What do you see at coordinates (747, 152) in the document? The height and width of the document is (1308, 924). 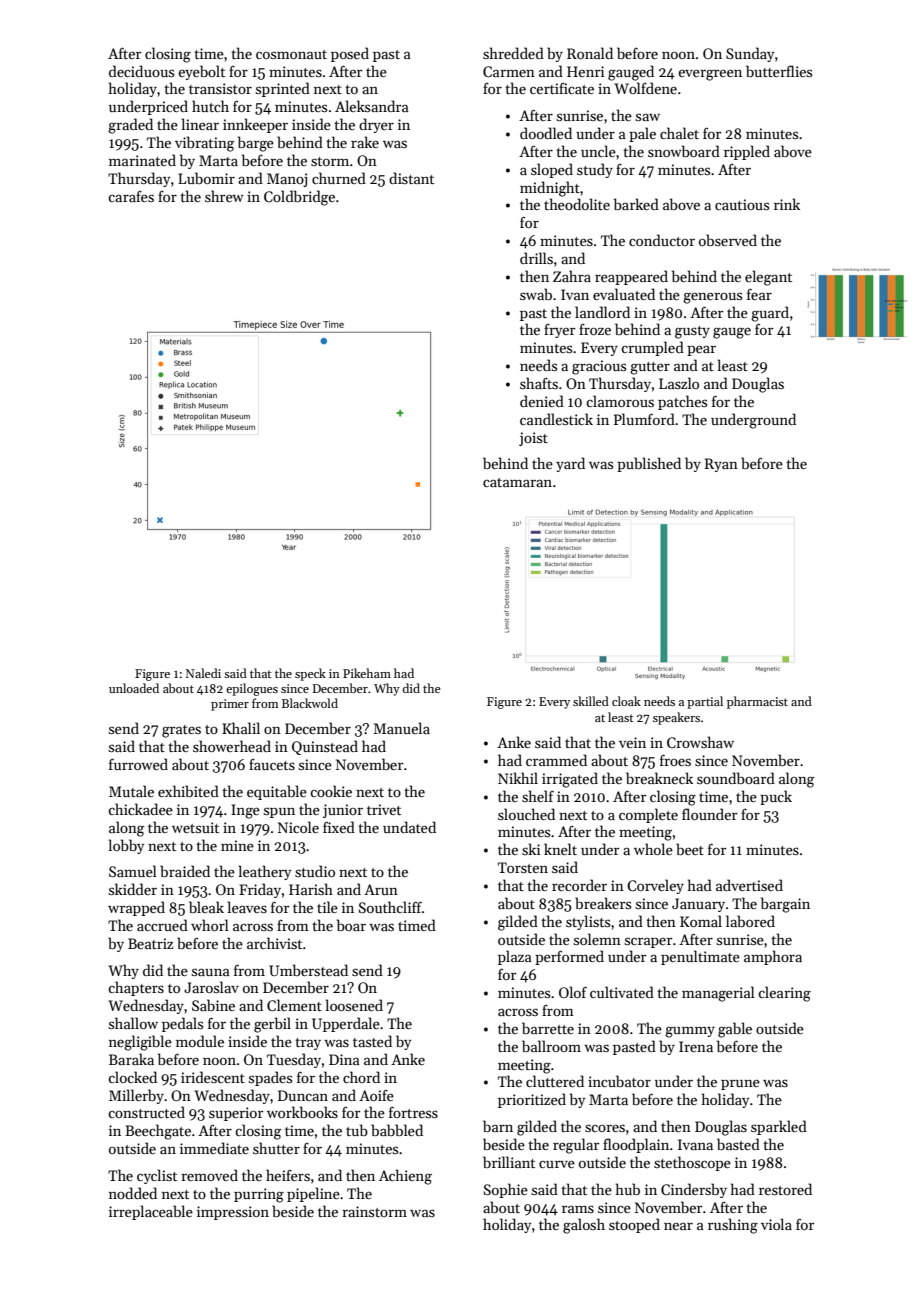 I see `rippled` at bounding box center [747, 152].
